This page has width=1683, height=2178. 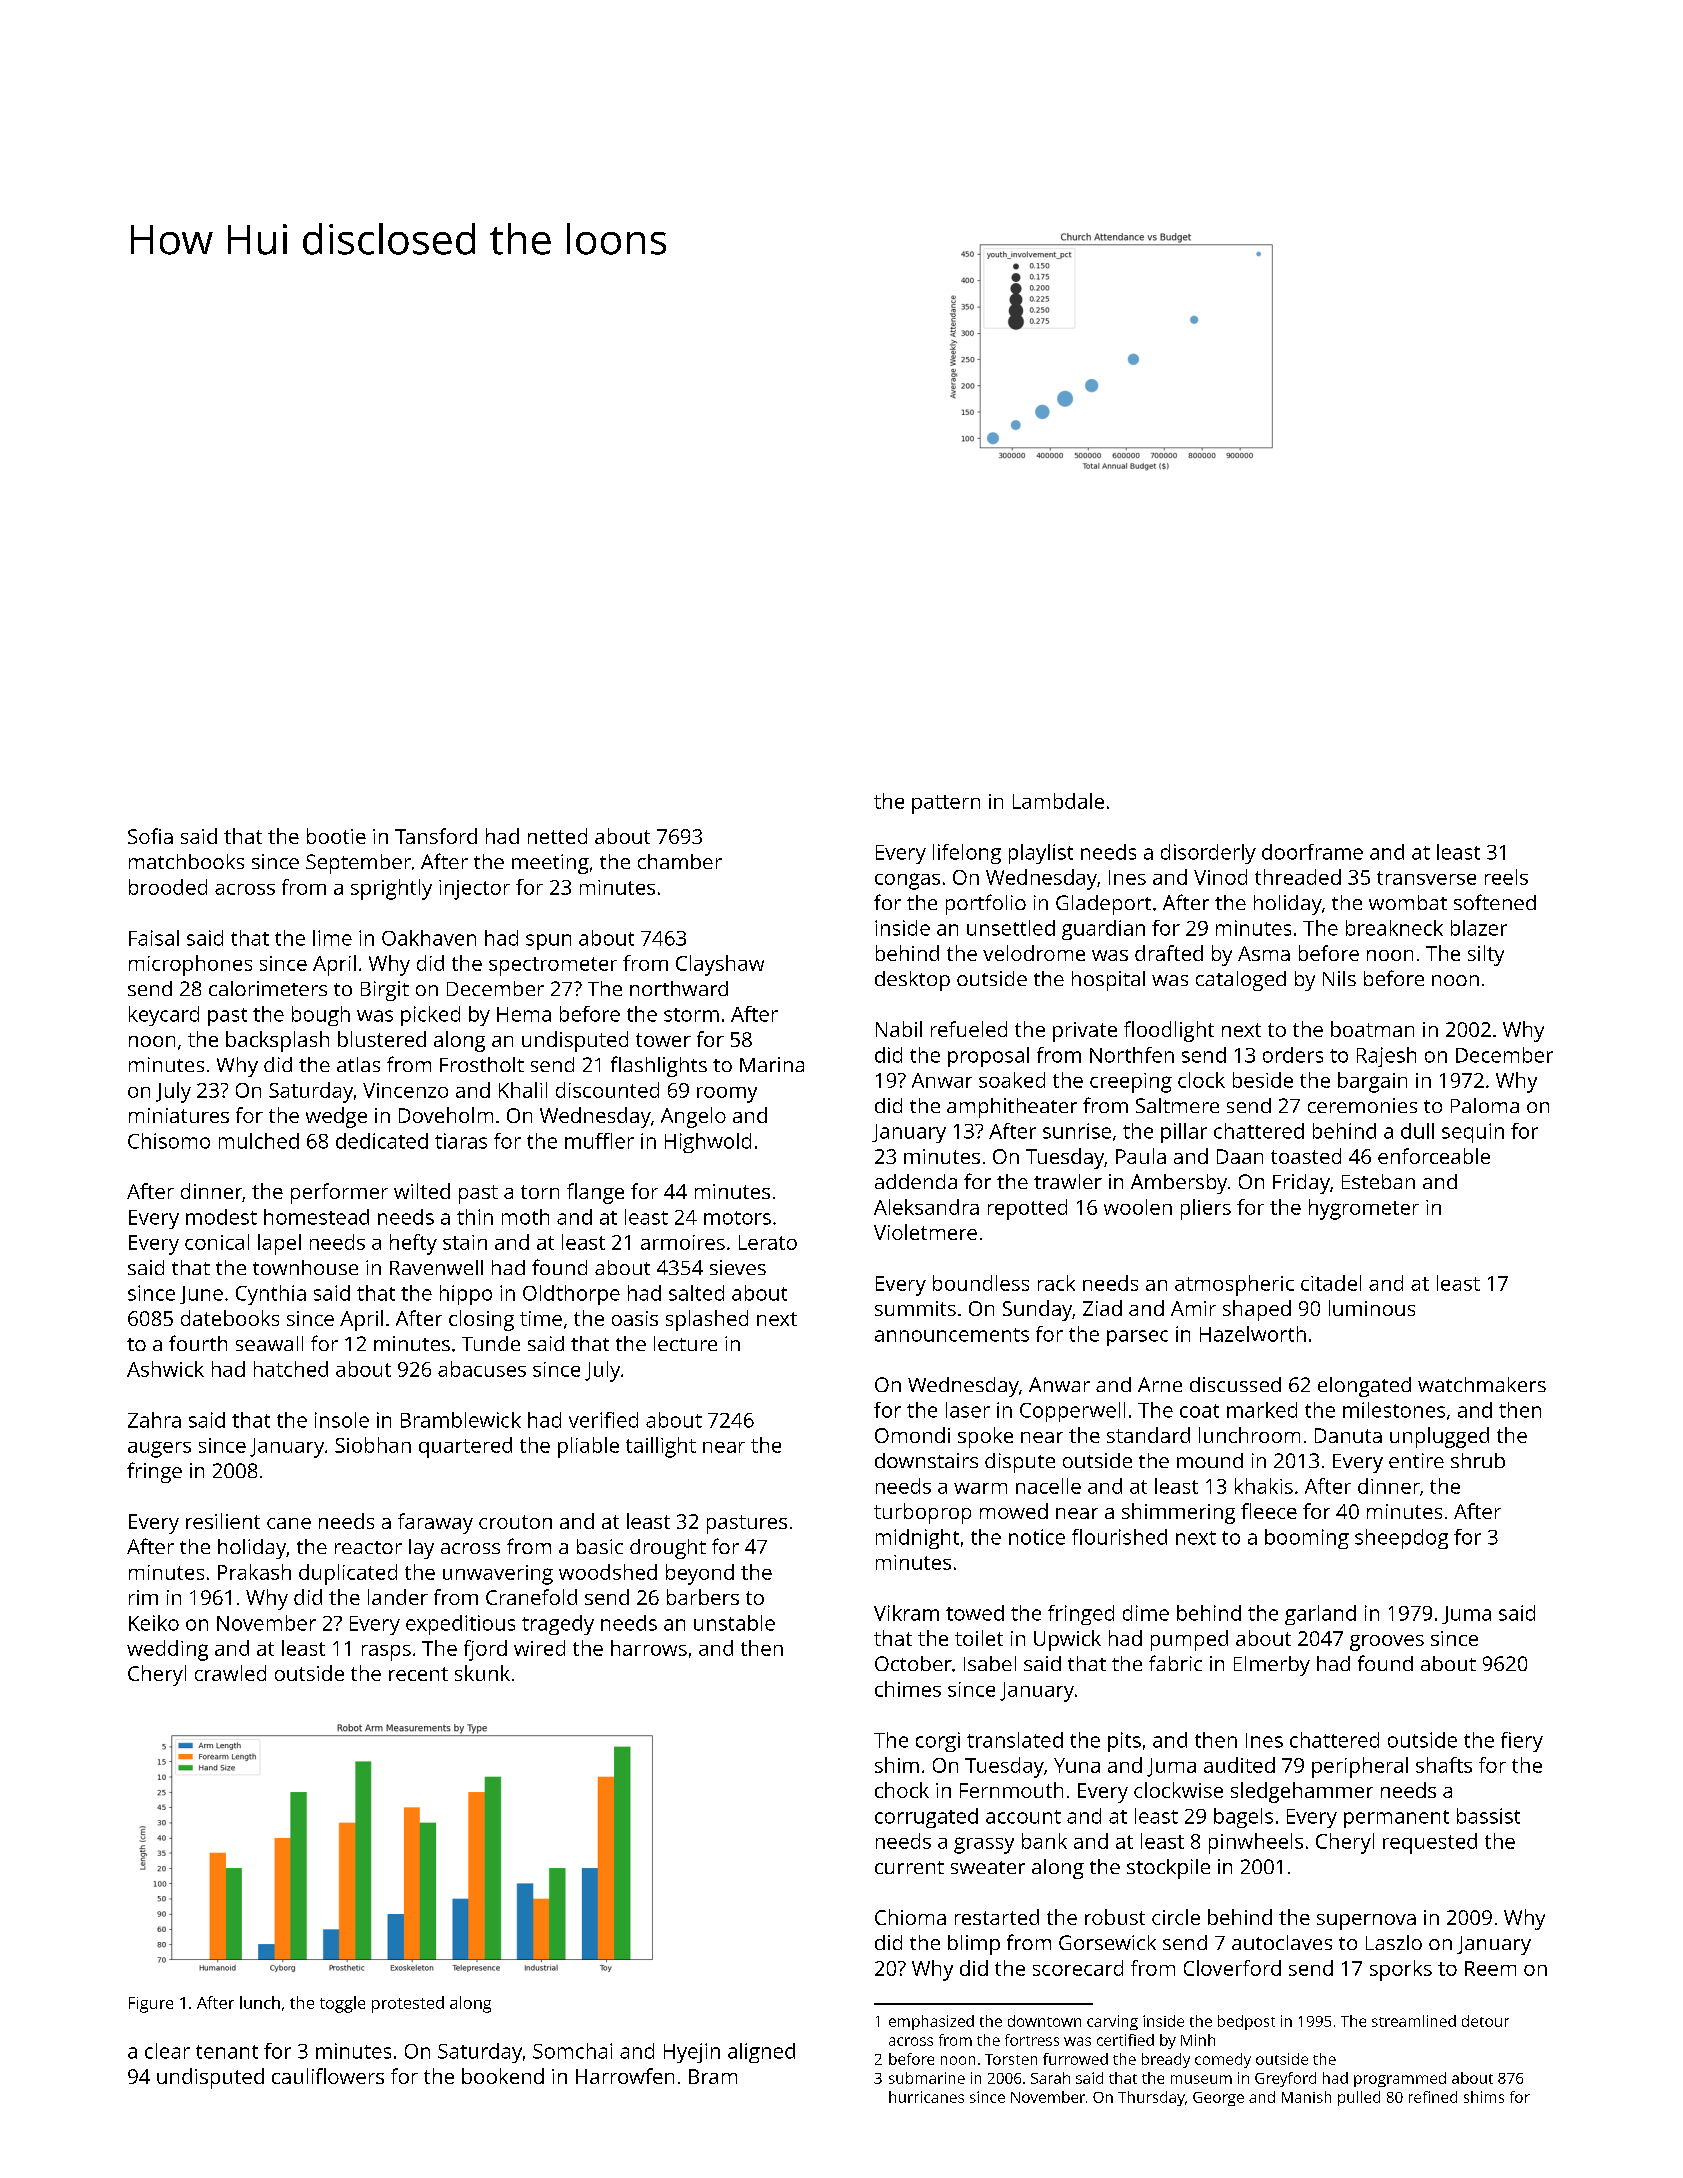 What do you see at coordinates (1058, 801) in the page?
I see `Lambdale` at bounding box center [1058, 801].
